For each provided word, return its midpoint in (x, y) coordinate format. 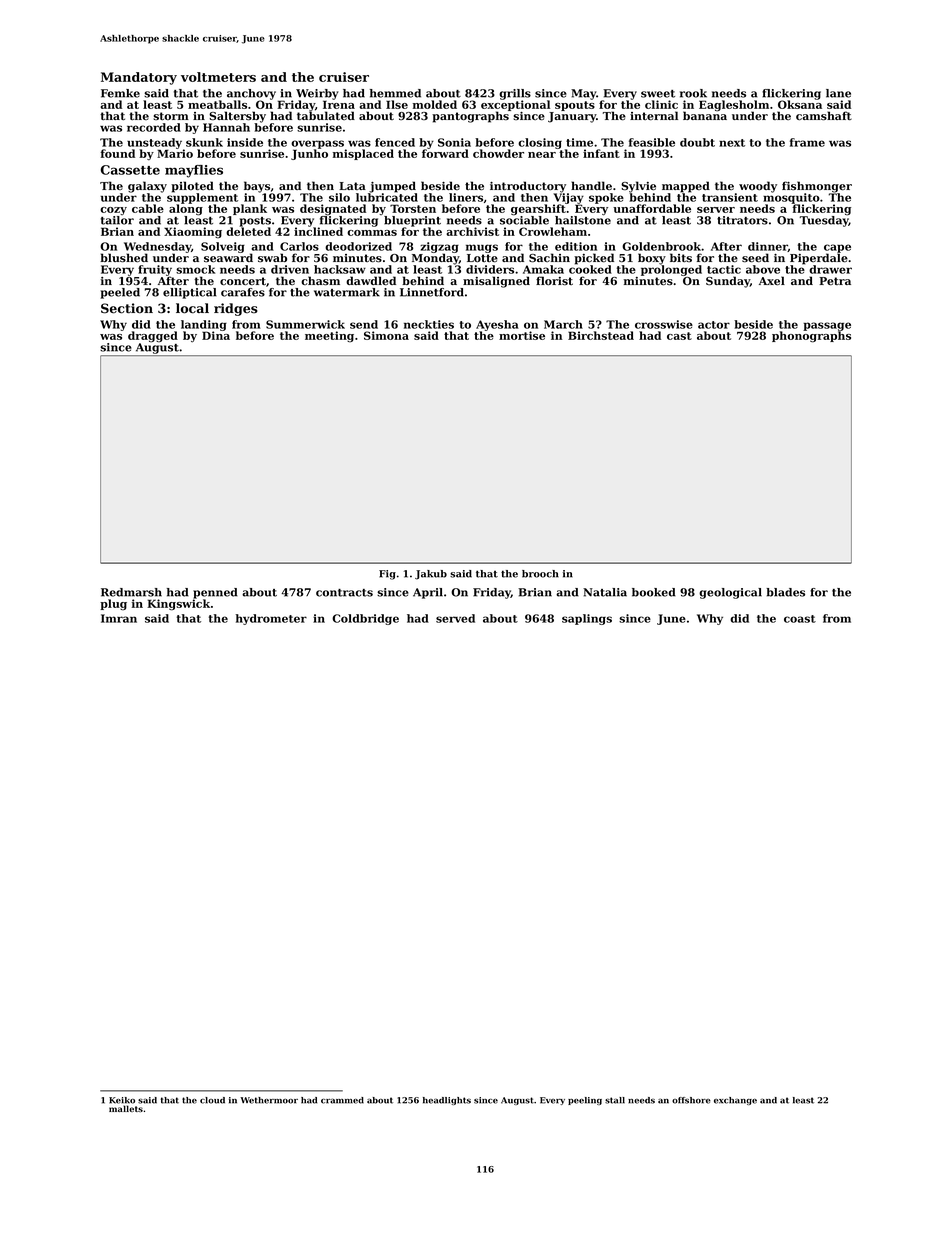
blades (785, 592)
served (455, 618)
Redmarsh (131, 592)
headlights (447, 1101)
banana (705, 116)
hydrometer (271, 619)
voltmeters (218, 77)
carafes (243, 292)
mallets (126, 1108)
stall (615, 1100)
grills (515, 94)
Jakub (431, 575)
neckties (429, 324)
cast (679, 336)
